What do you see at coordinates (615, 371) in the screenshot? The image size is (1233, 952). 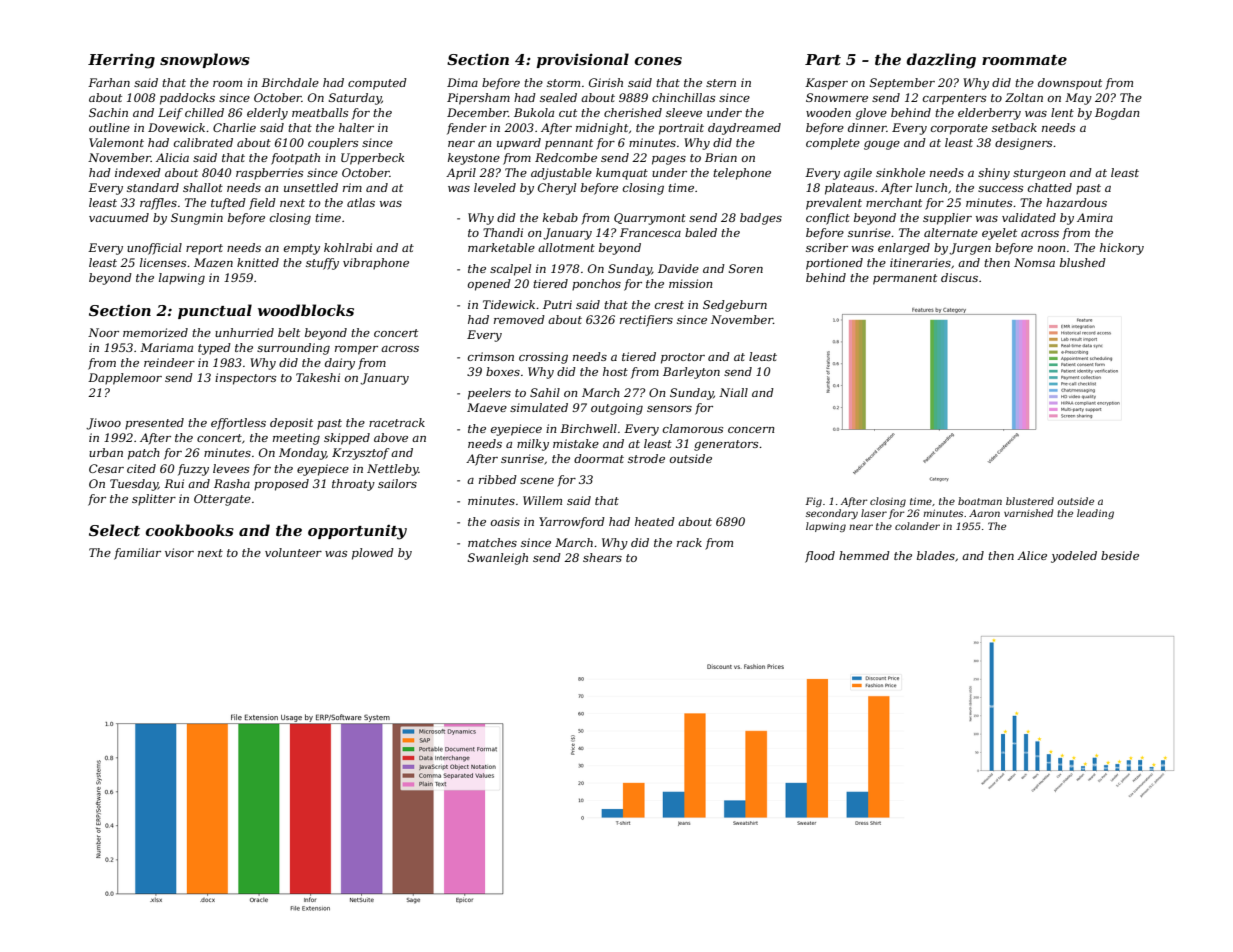 I see `host` at bounding box center [615, 371].
